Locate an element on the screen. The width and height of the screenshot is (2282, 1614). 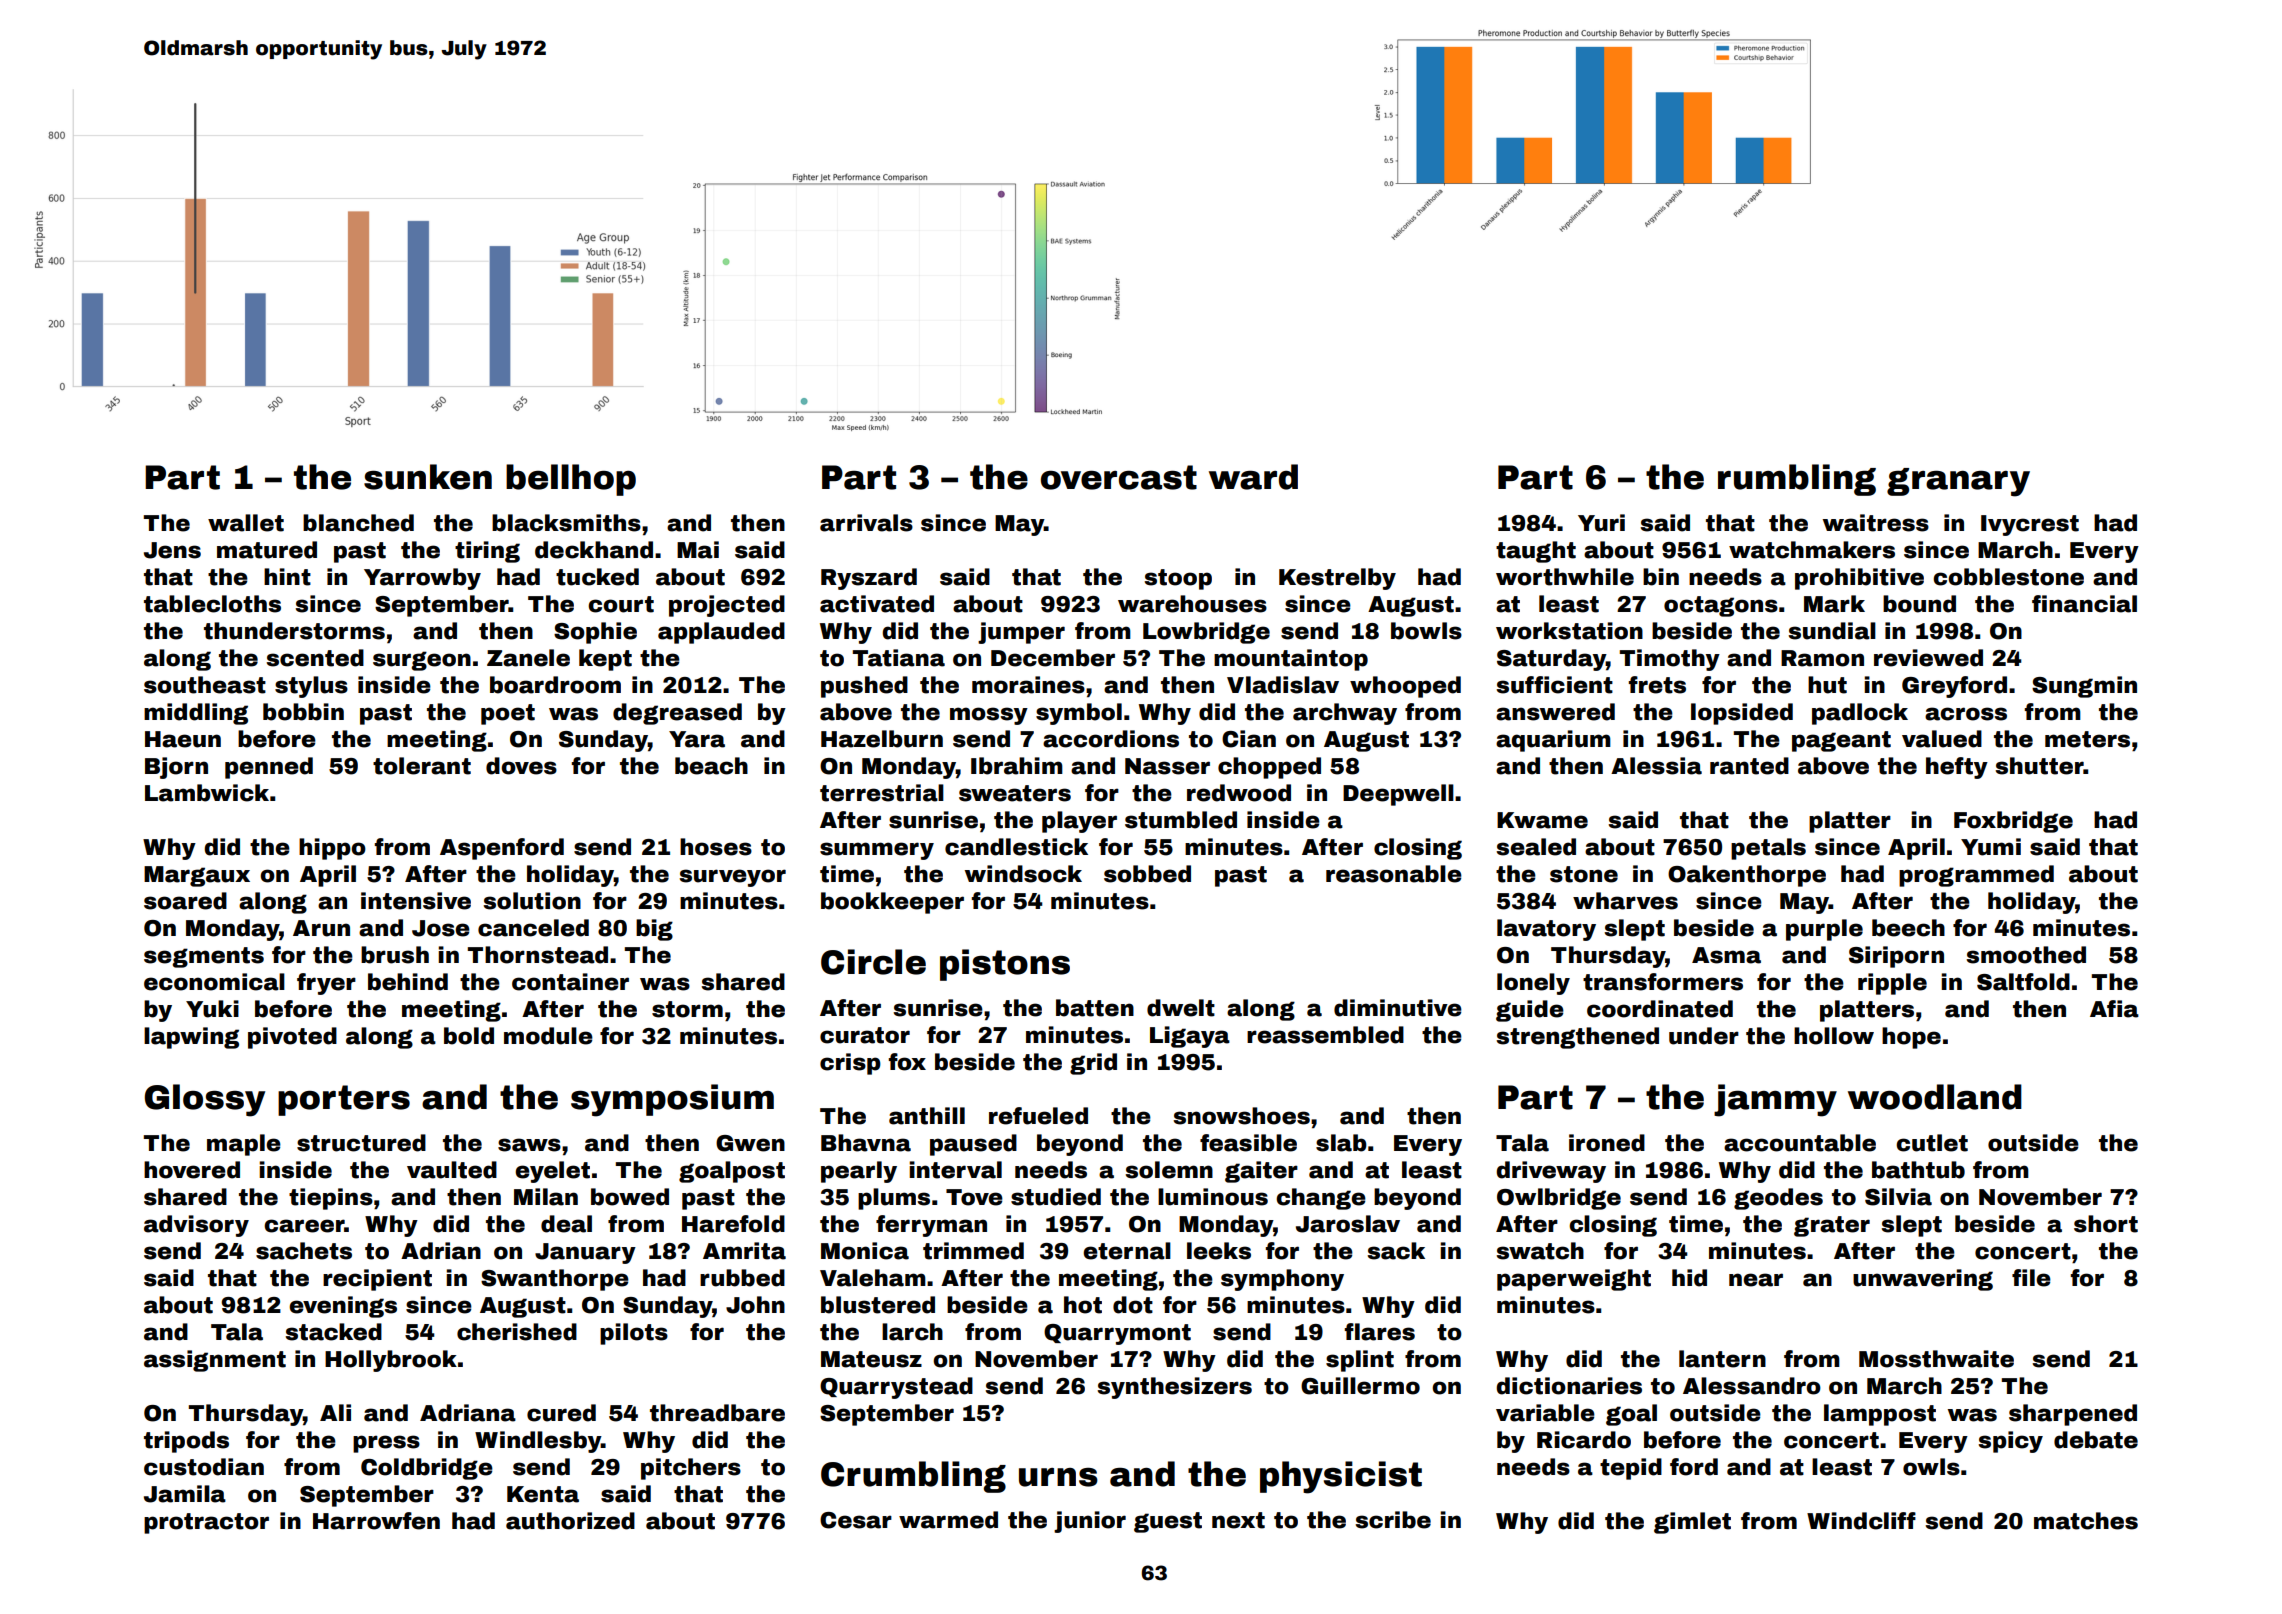
overcast is located at coordinates (1119, 477).
